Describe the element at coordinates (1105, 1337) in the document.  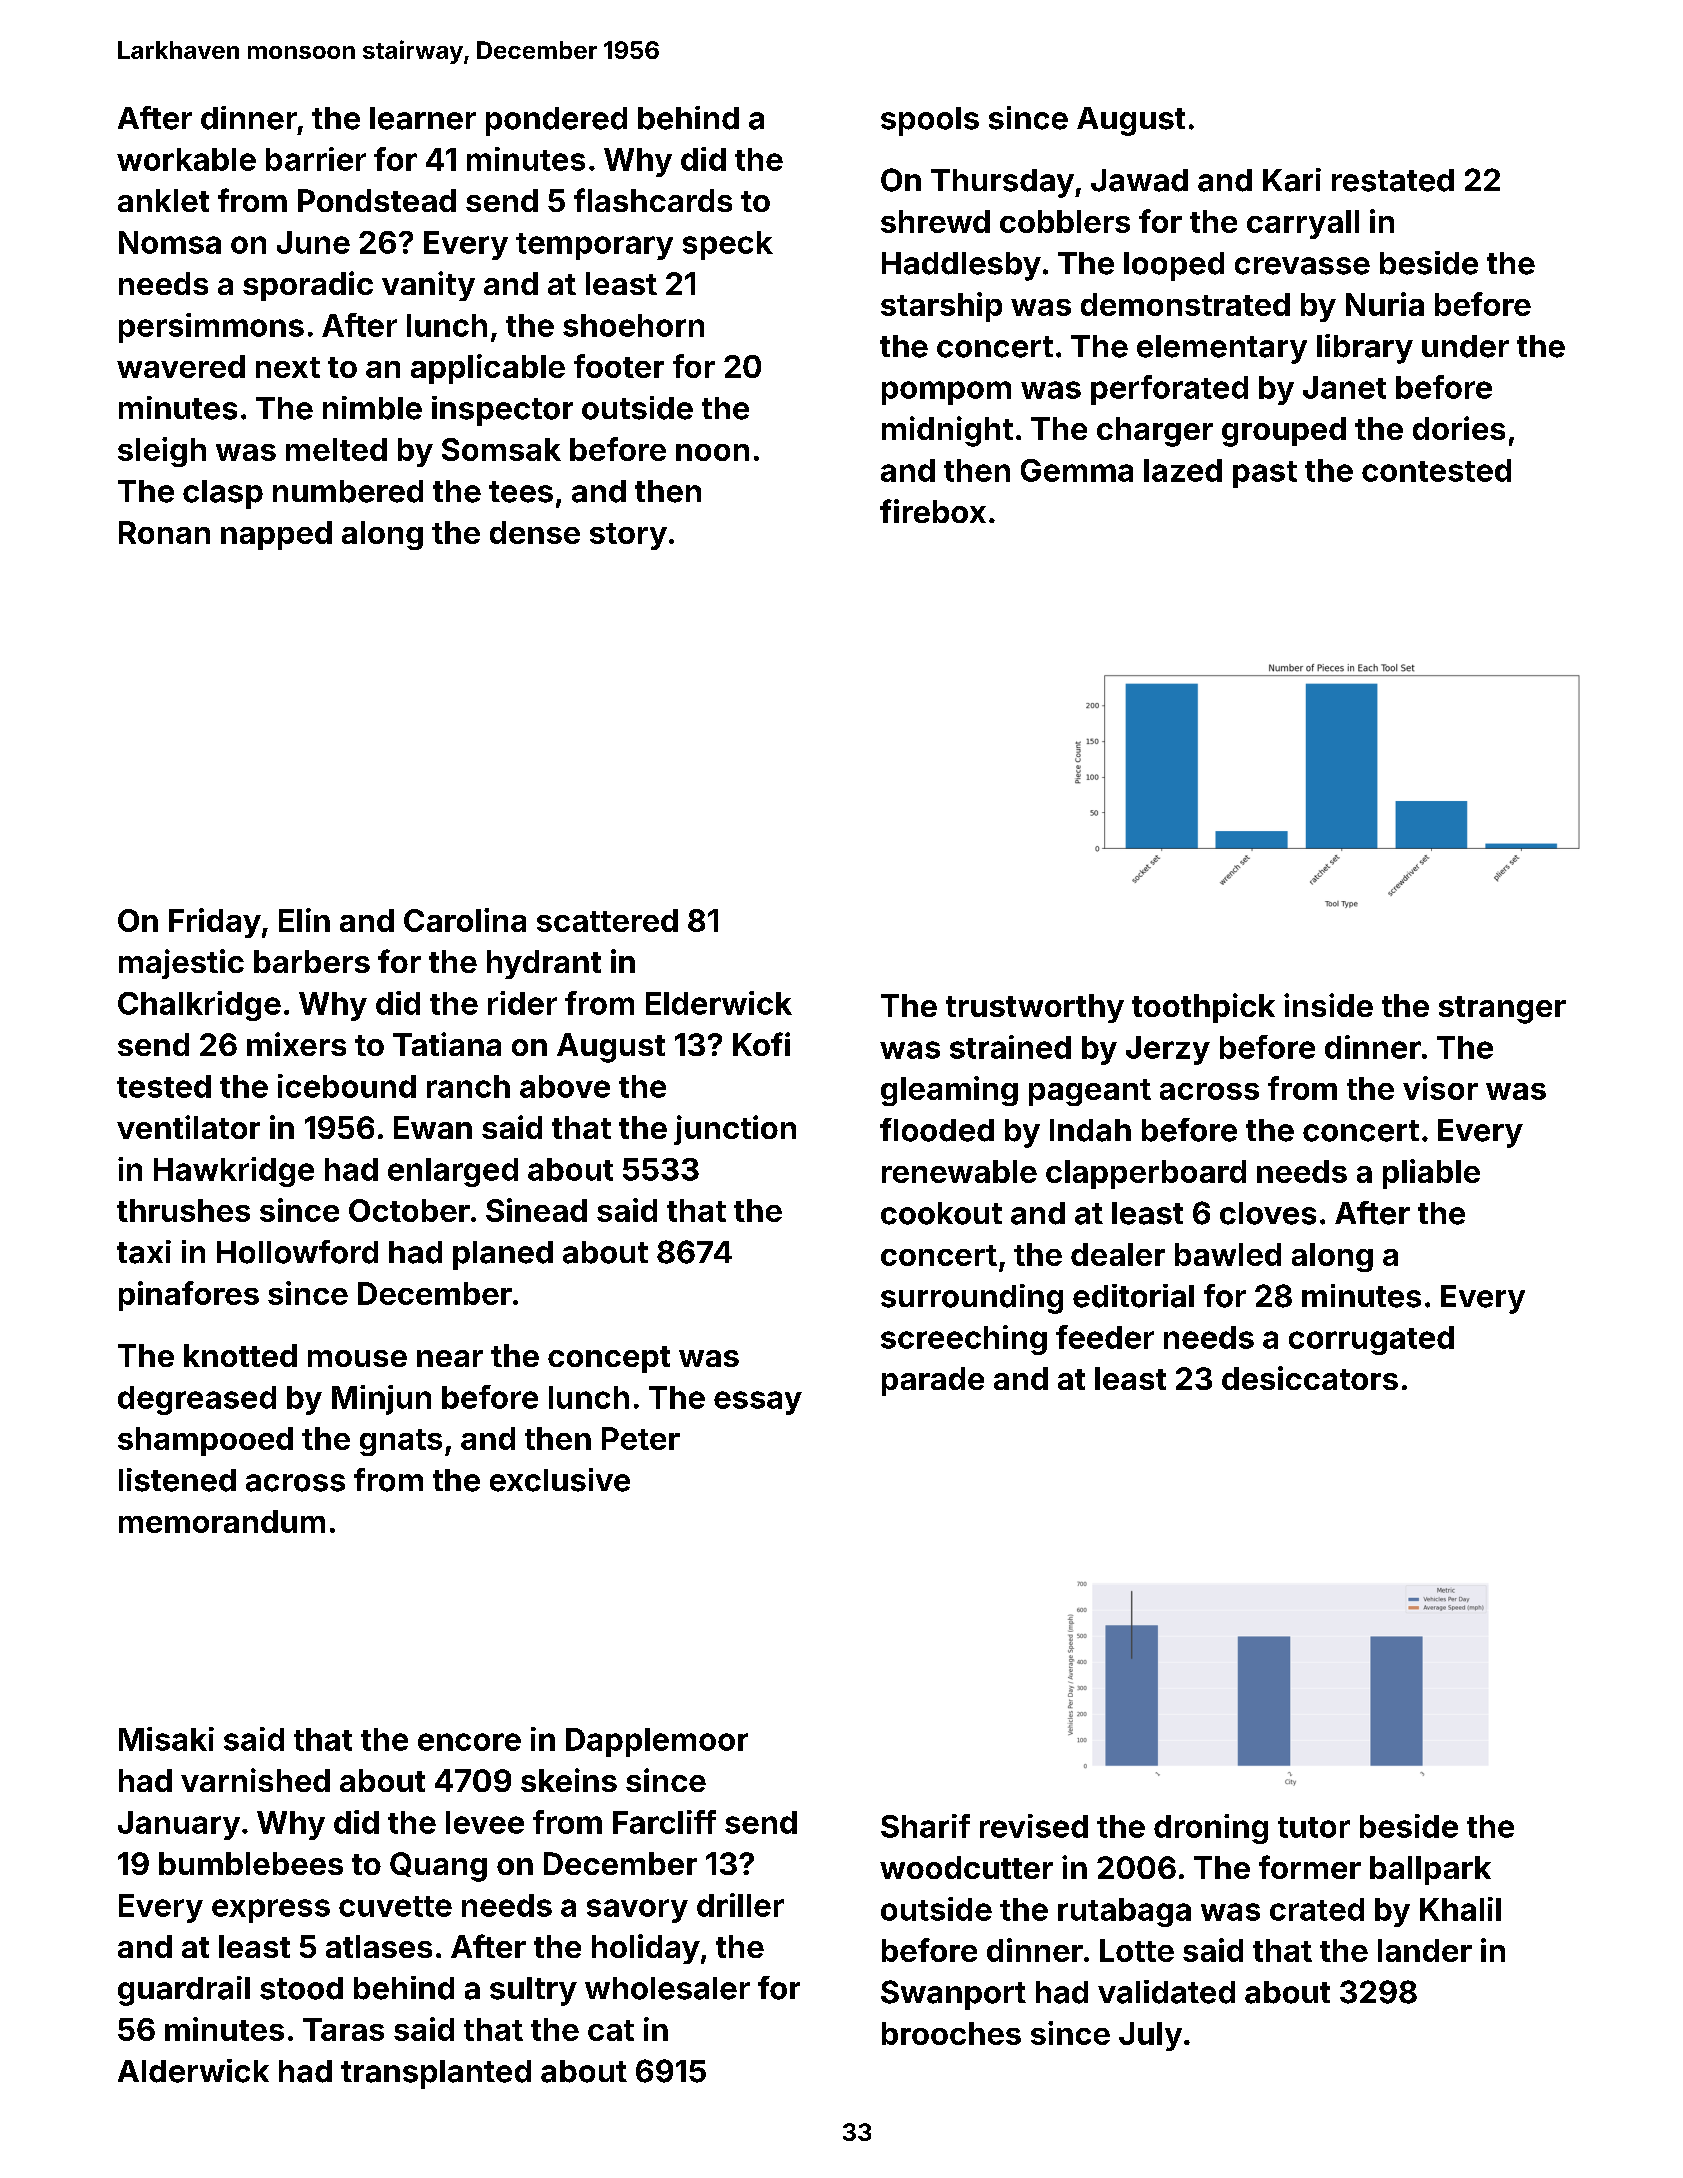
I see `feeder` at that location.
